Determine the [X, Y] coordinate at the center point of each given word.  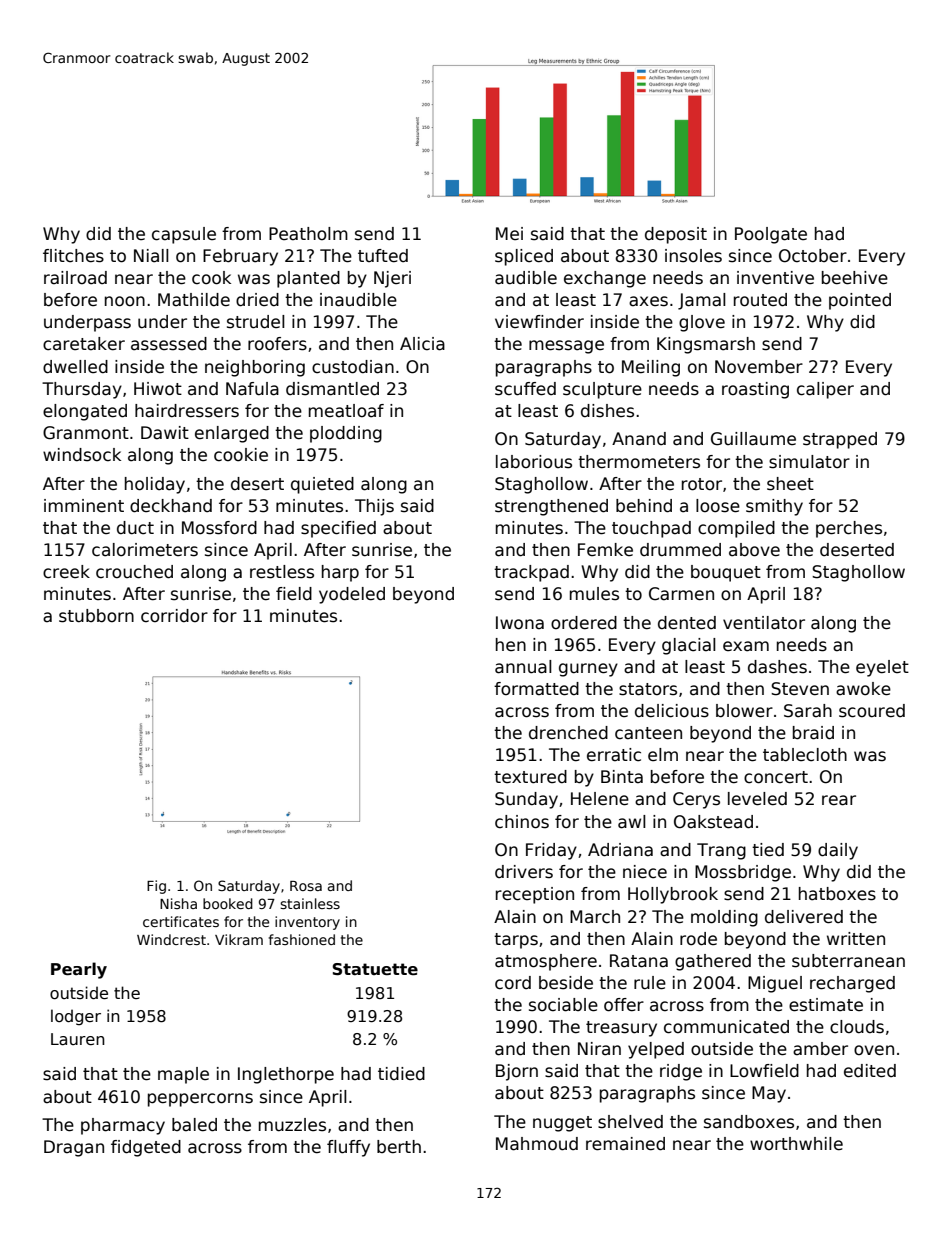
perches [849, 529]
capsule [184, 235]
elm [663, 754]
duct [135, 528]
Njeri [392, 279]
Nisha [178, 903]
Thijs [374, 507]
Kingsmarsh [706, 345]
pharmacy [123, 1126]
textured [530, 777]
